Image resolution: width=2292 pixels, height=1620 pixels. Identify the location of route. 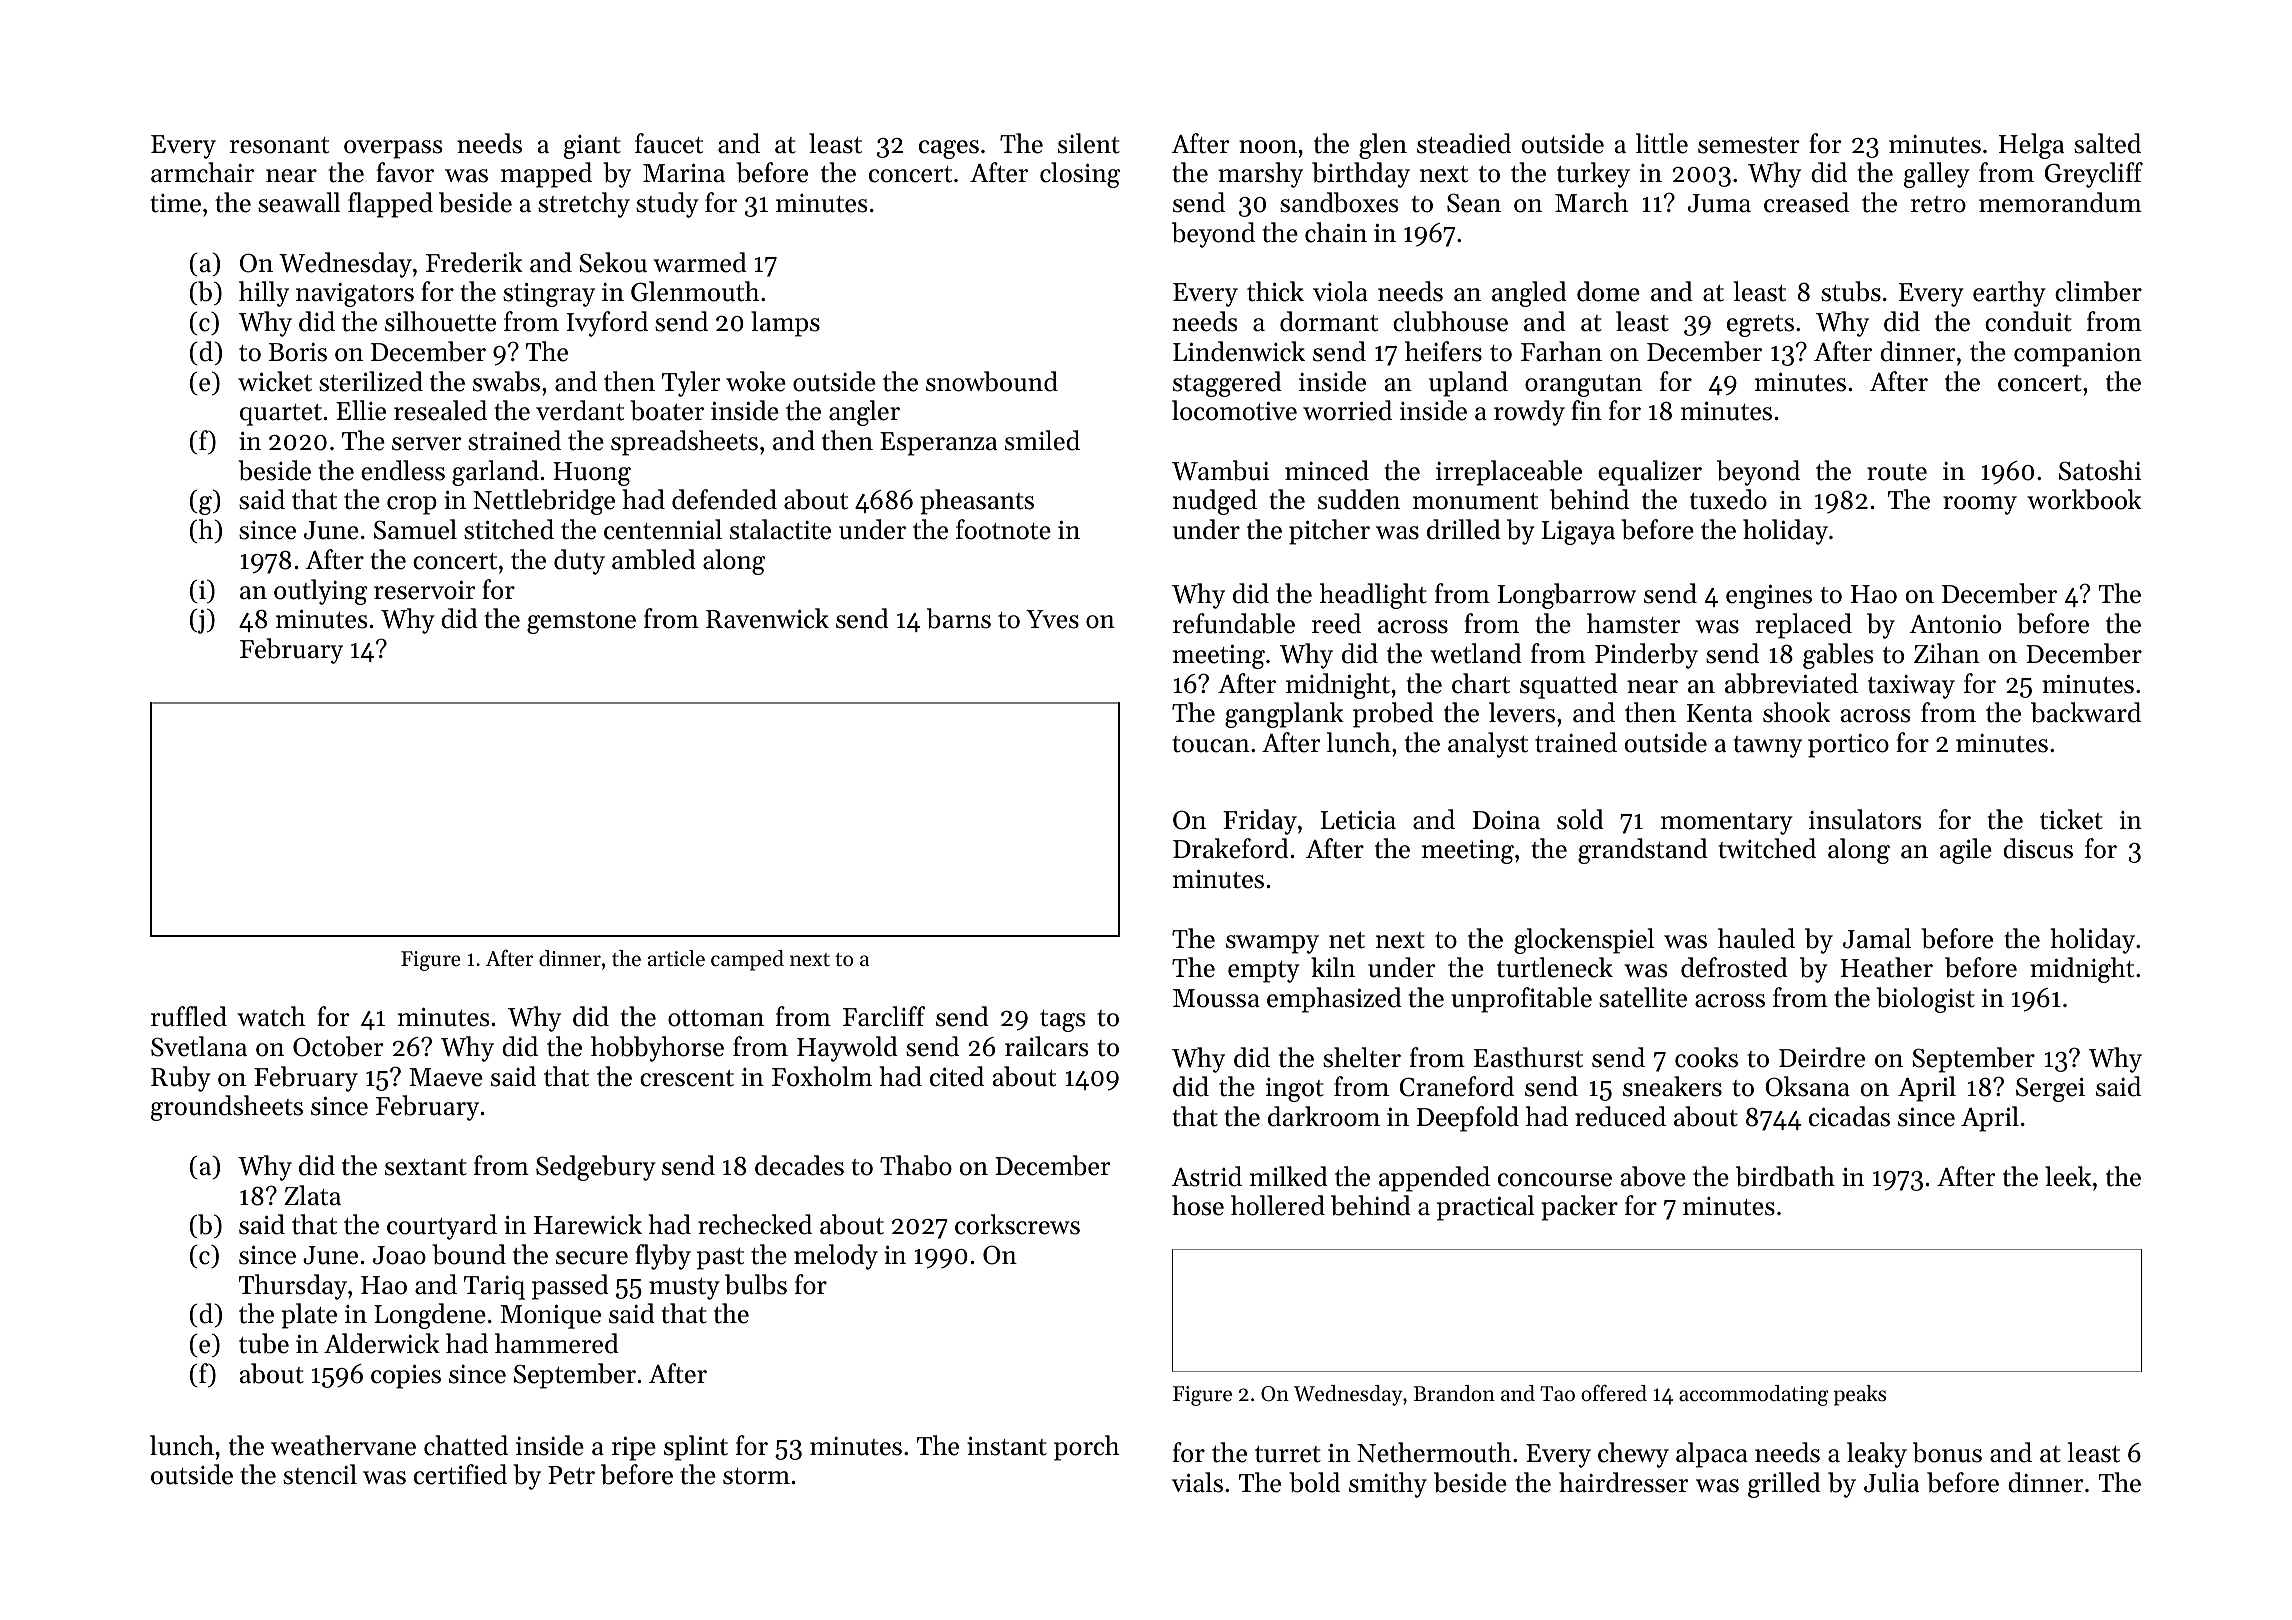
(1897, 472).
